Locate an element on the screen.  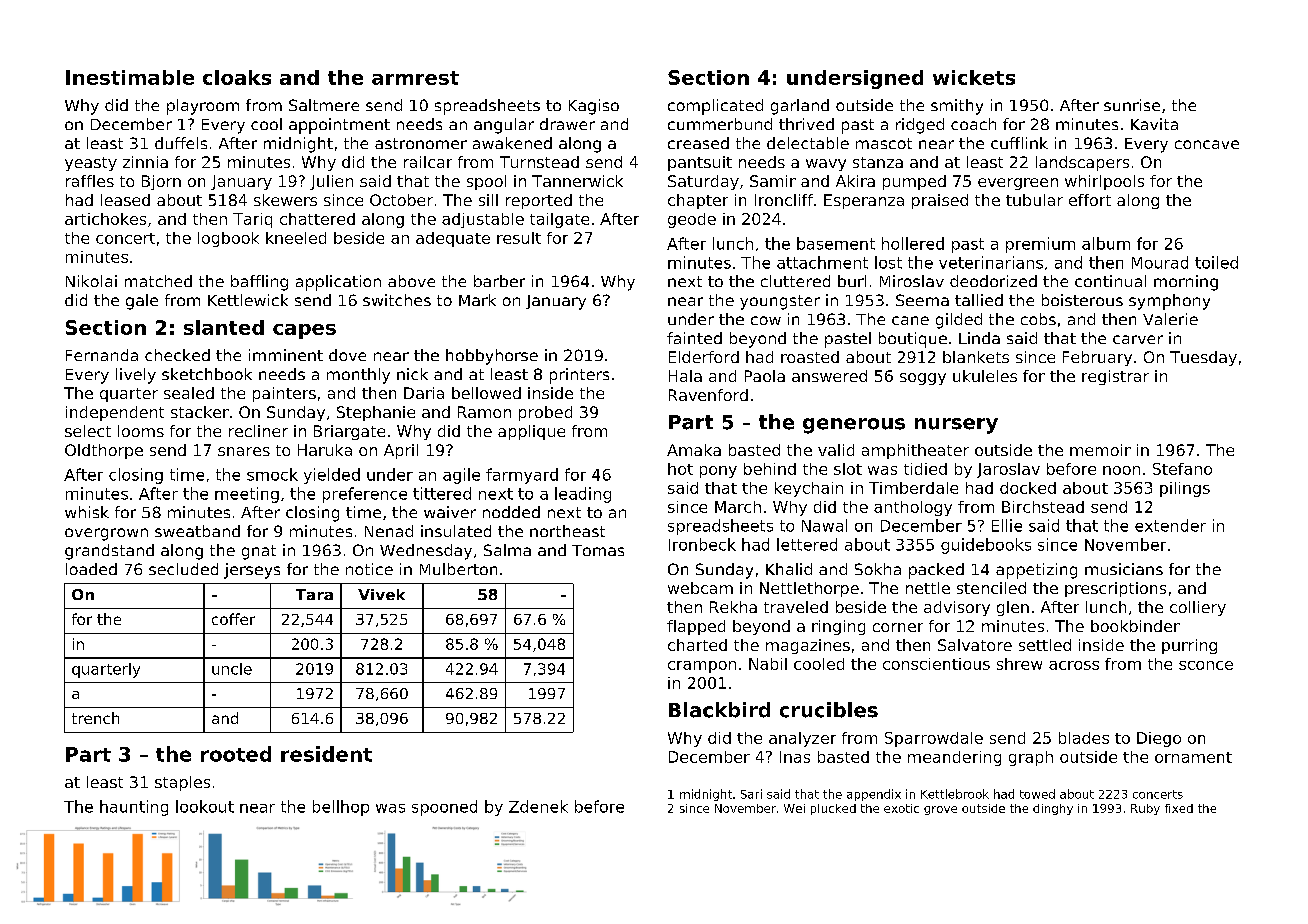
Wei is located at coordinates (794, 808).
